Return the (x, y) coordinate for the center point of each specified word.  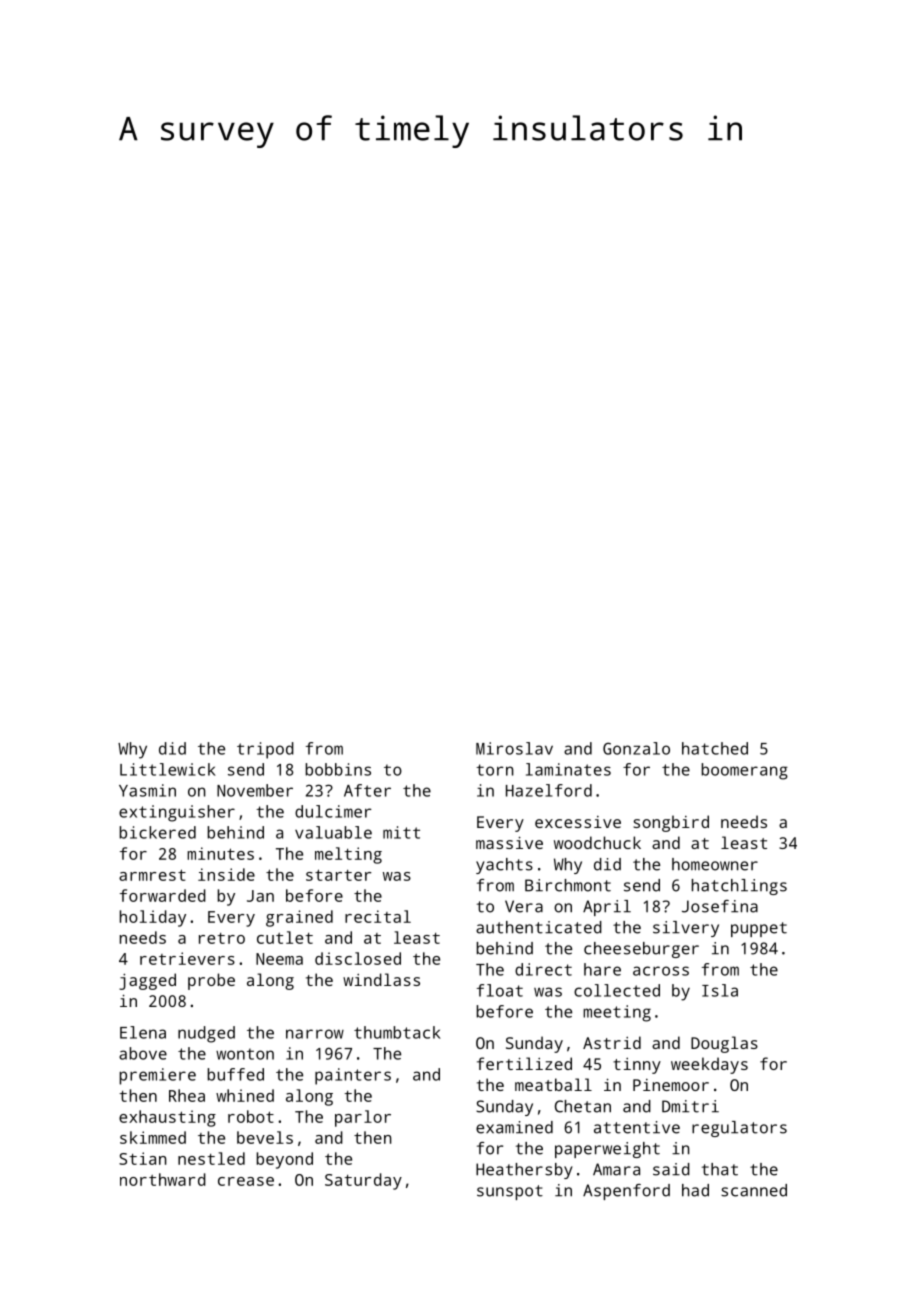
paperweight (607, 1150)
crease (246, 1181)
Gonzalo (636, 748)
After (367, 790)
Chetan (583, 1106)
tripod (265, 750)
